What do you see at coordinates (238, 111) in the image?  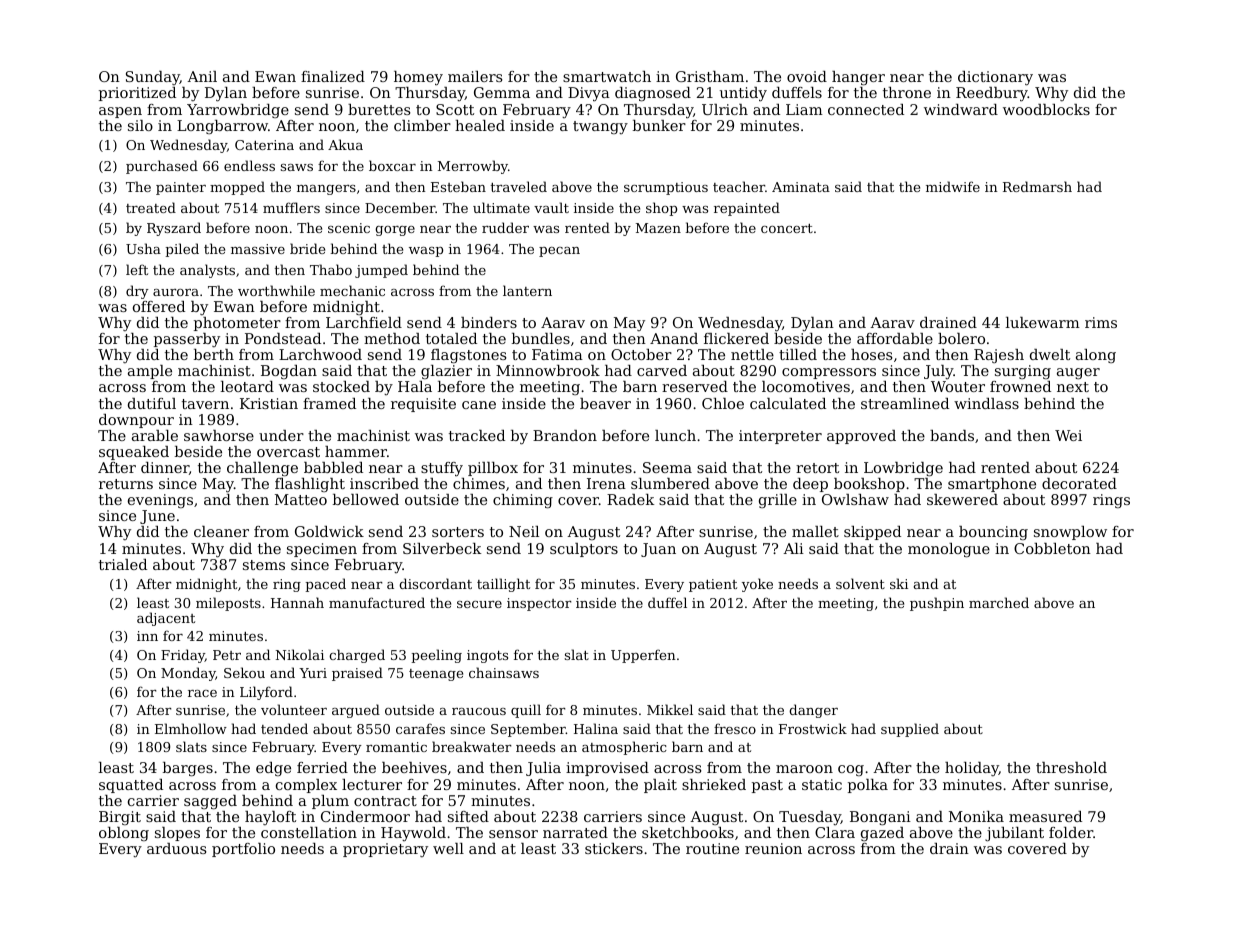 I see `Yarrowbridge` at bounding box center [238, 111].
